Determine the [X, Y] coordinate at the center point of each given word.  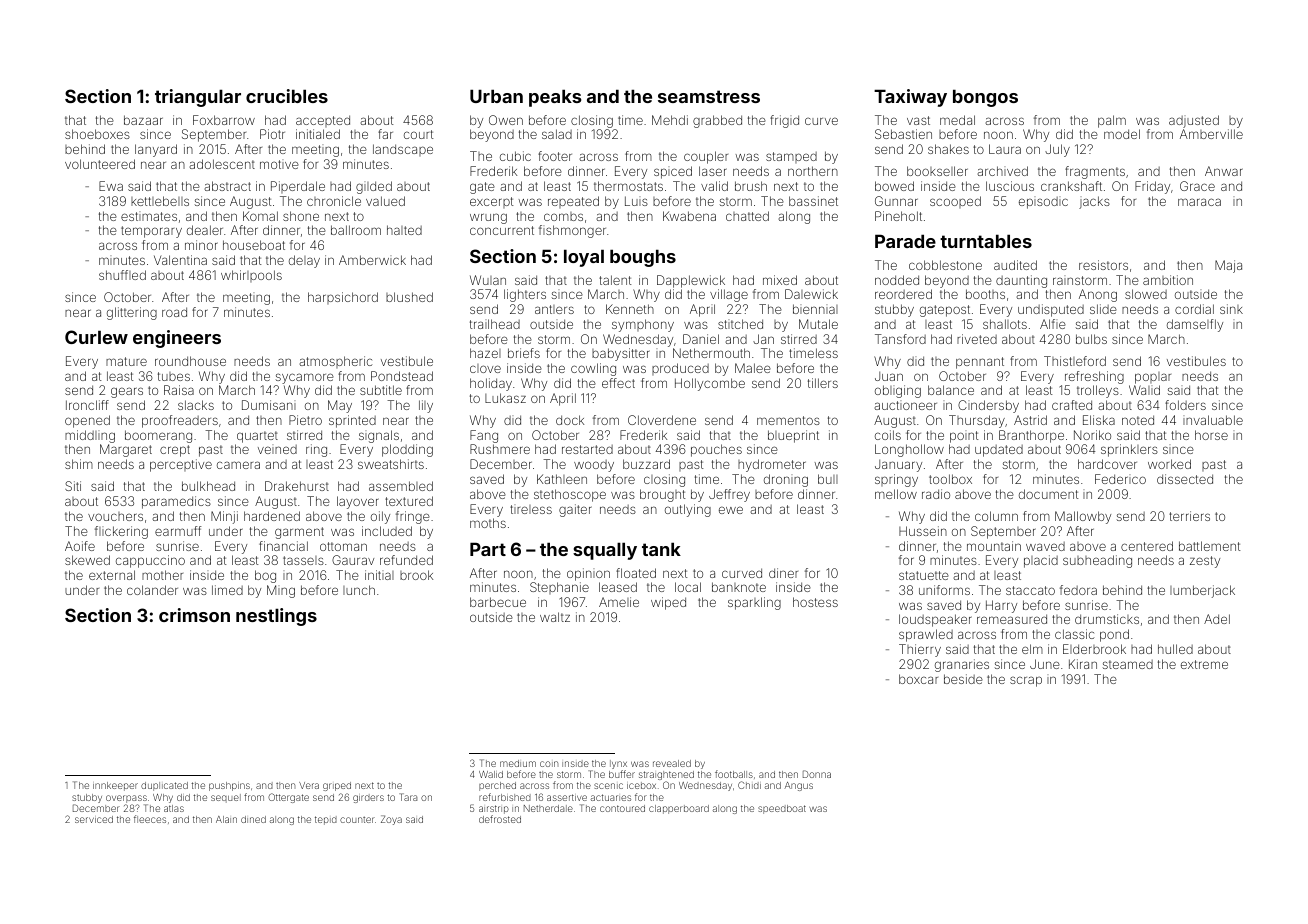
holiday [491, 384]
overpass [126, 799]
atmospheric [335, 362]
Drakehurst [297, 486]
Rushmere [500, 449]
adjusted [1194, 121]
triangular [198, 98]
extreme [1204, 664]
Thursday [977, 421]
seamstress [709, 96]
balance [951, 390]
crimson [194, 615]
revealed [672, 763]
